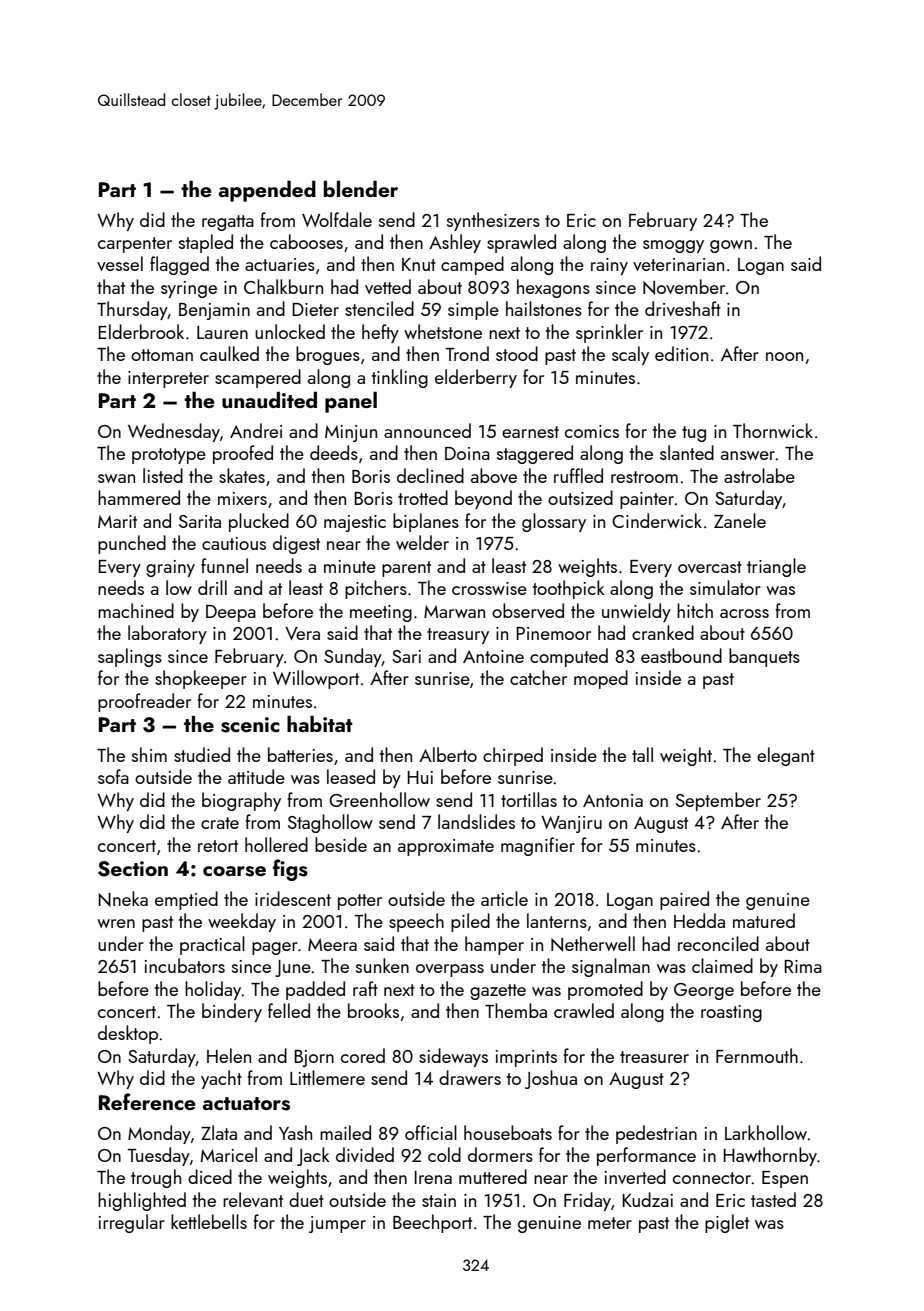 Image resolution: width=924 pixels, height=1311 pixels. What do you see at coordinates (315, 309) in the screenshot?
I see `Dieter` at bounding box center [315, 309].
